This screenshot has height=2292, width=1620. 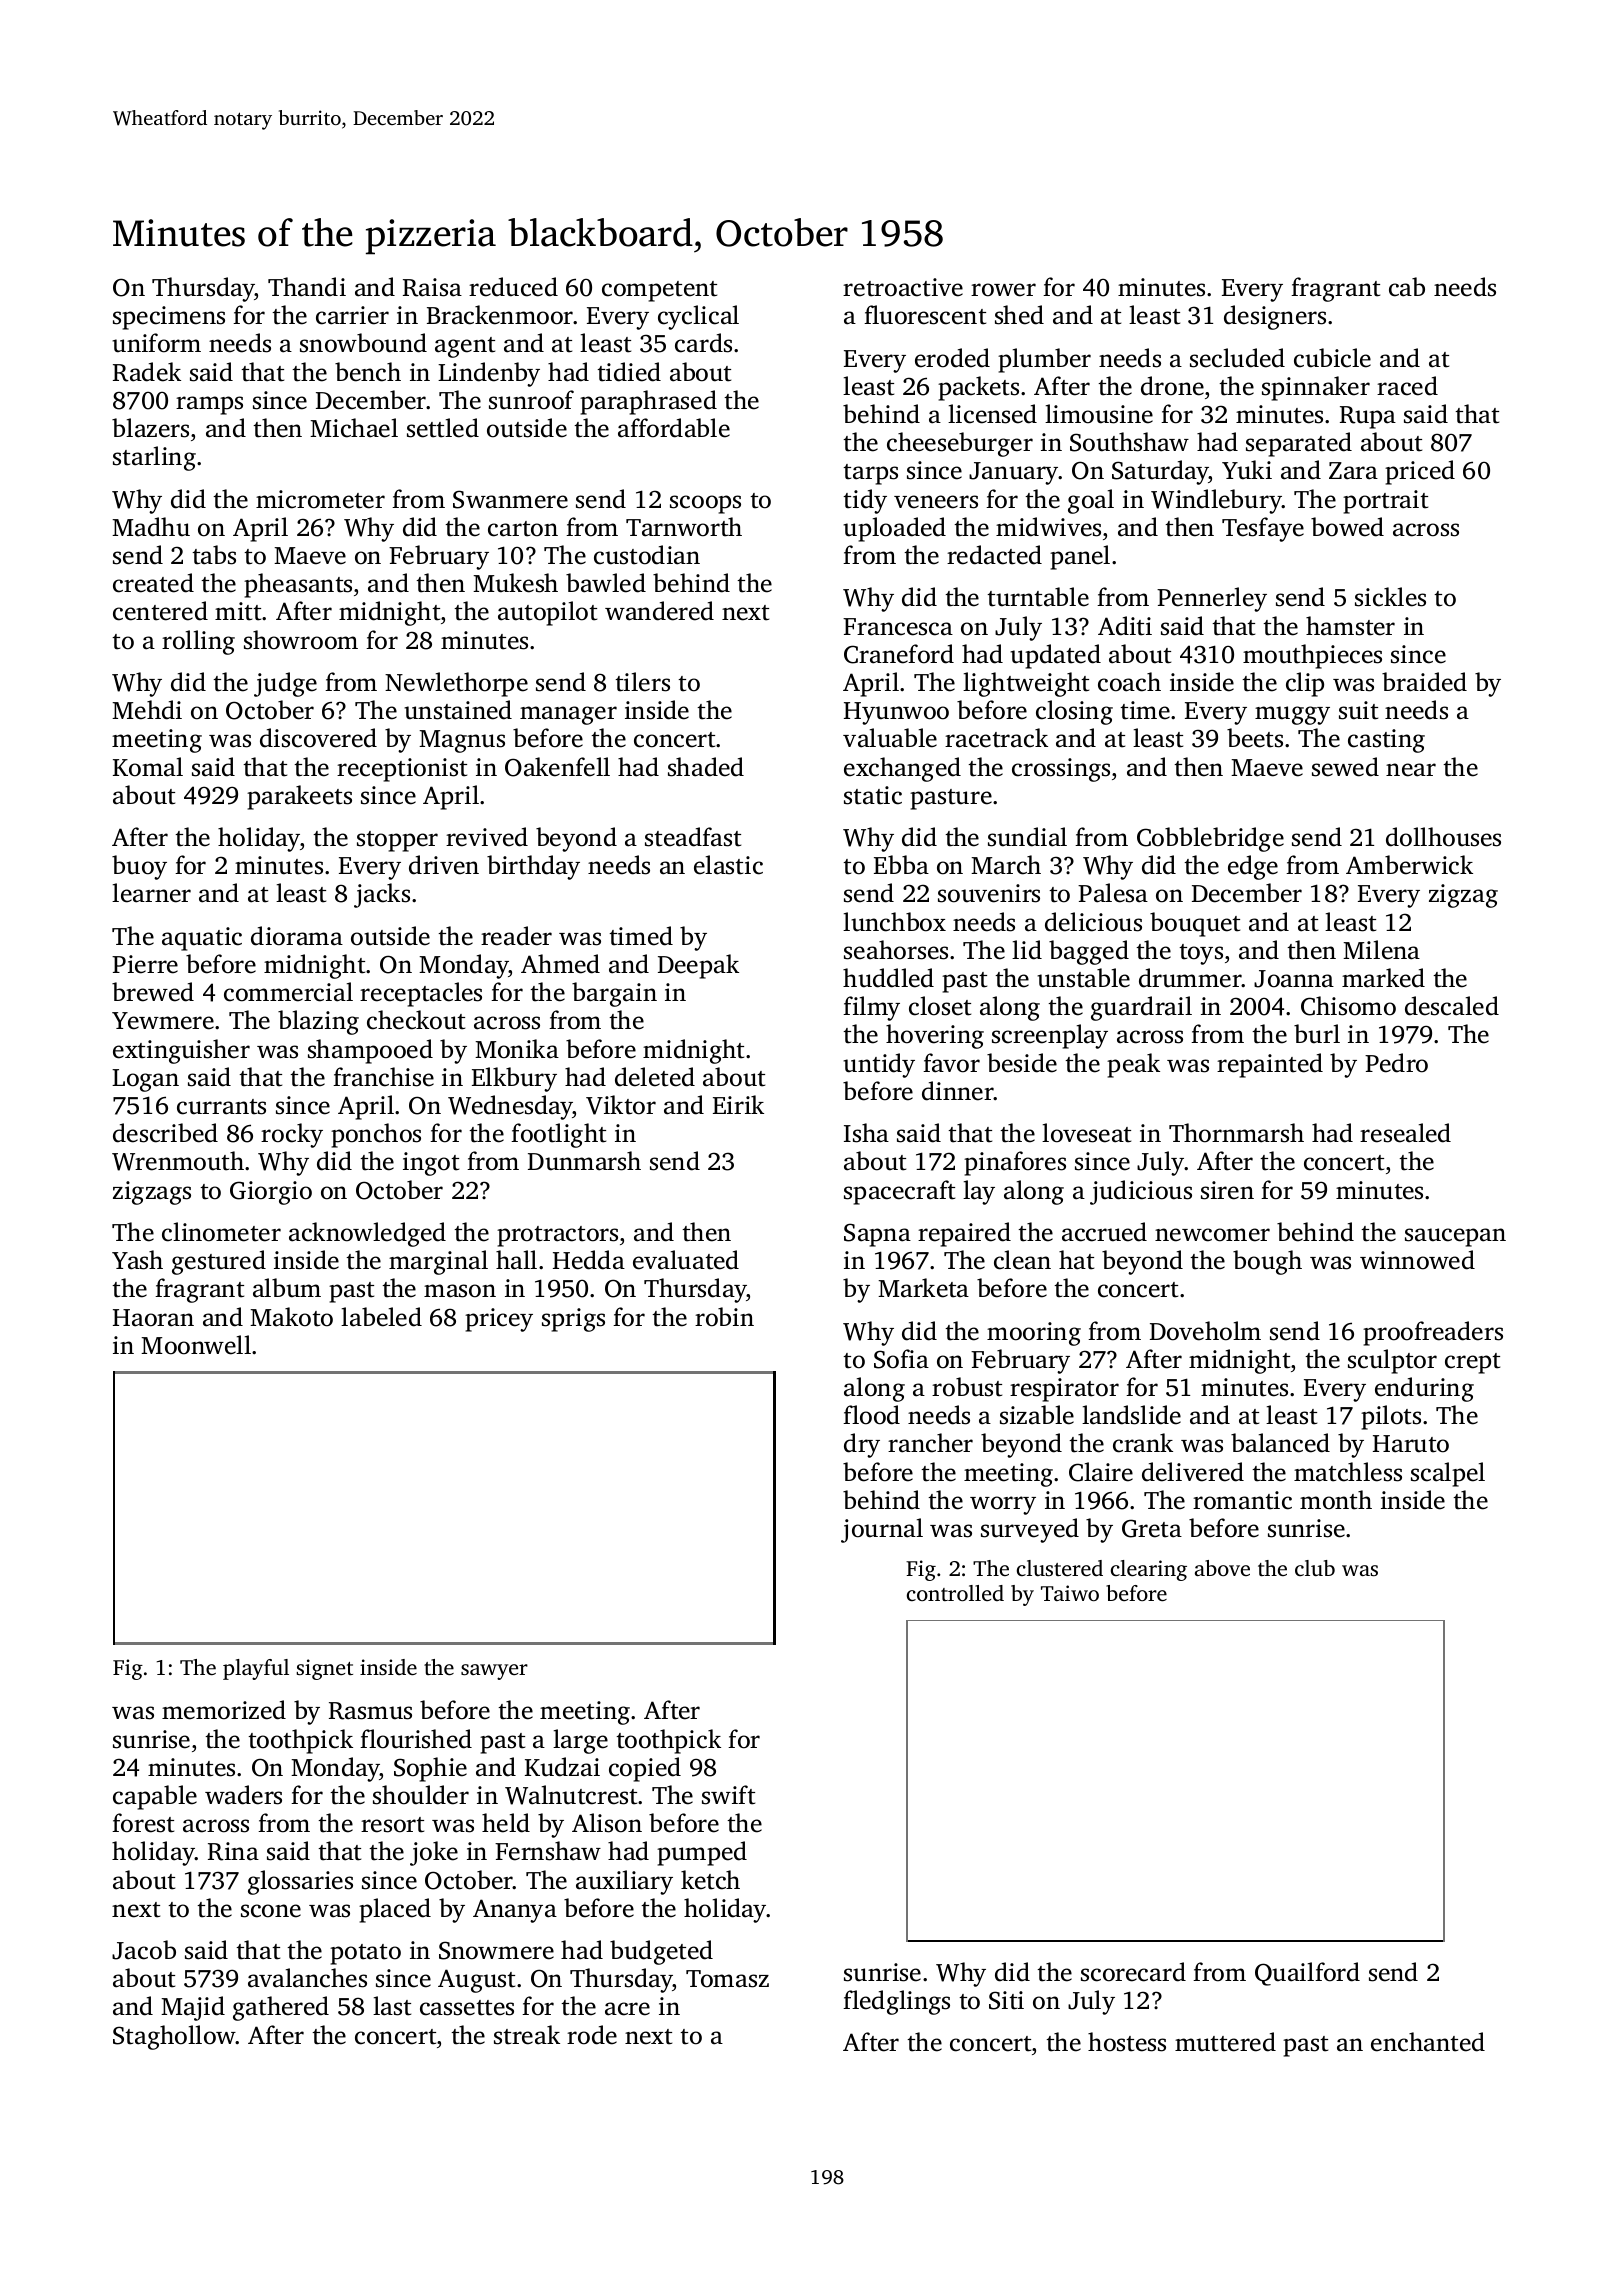 What do you see at coordinates (1141, 1008) in the screenshot?
I see `guardrail` at bounding box center [1141, 1008].
